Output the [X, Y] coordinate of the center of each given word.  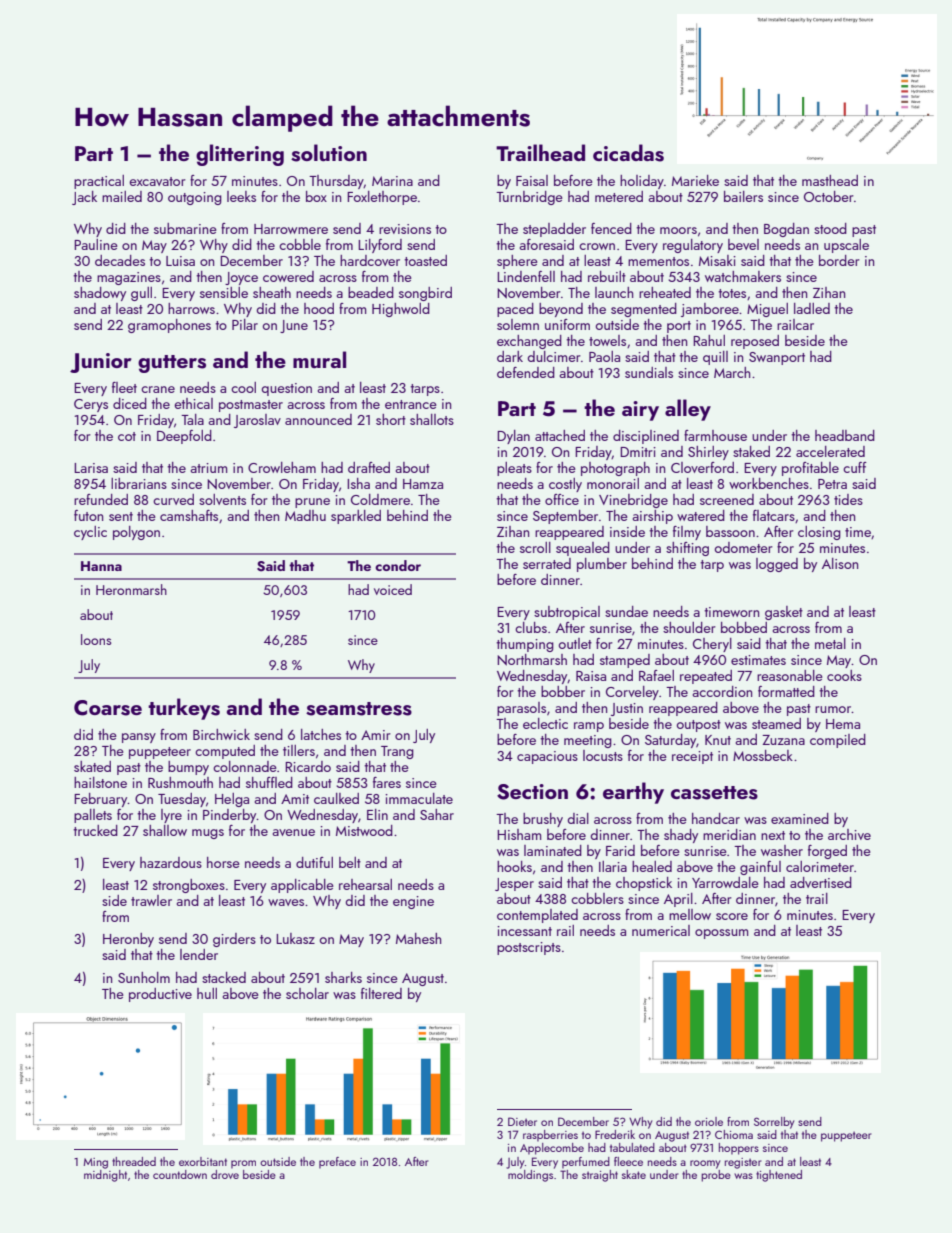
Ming [96, 1163]
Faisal [532, 180]
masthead [830, 180]
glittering [240, 155]
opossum [721, 934]
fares [387, 782]
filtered [381, 993]
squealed [583, 549]
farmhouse [715, 435]
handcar [716, 818]
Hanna [101, 566]
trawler [151, 900]
